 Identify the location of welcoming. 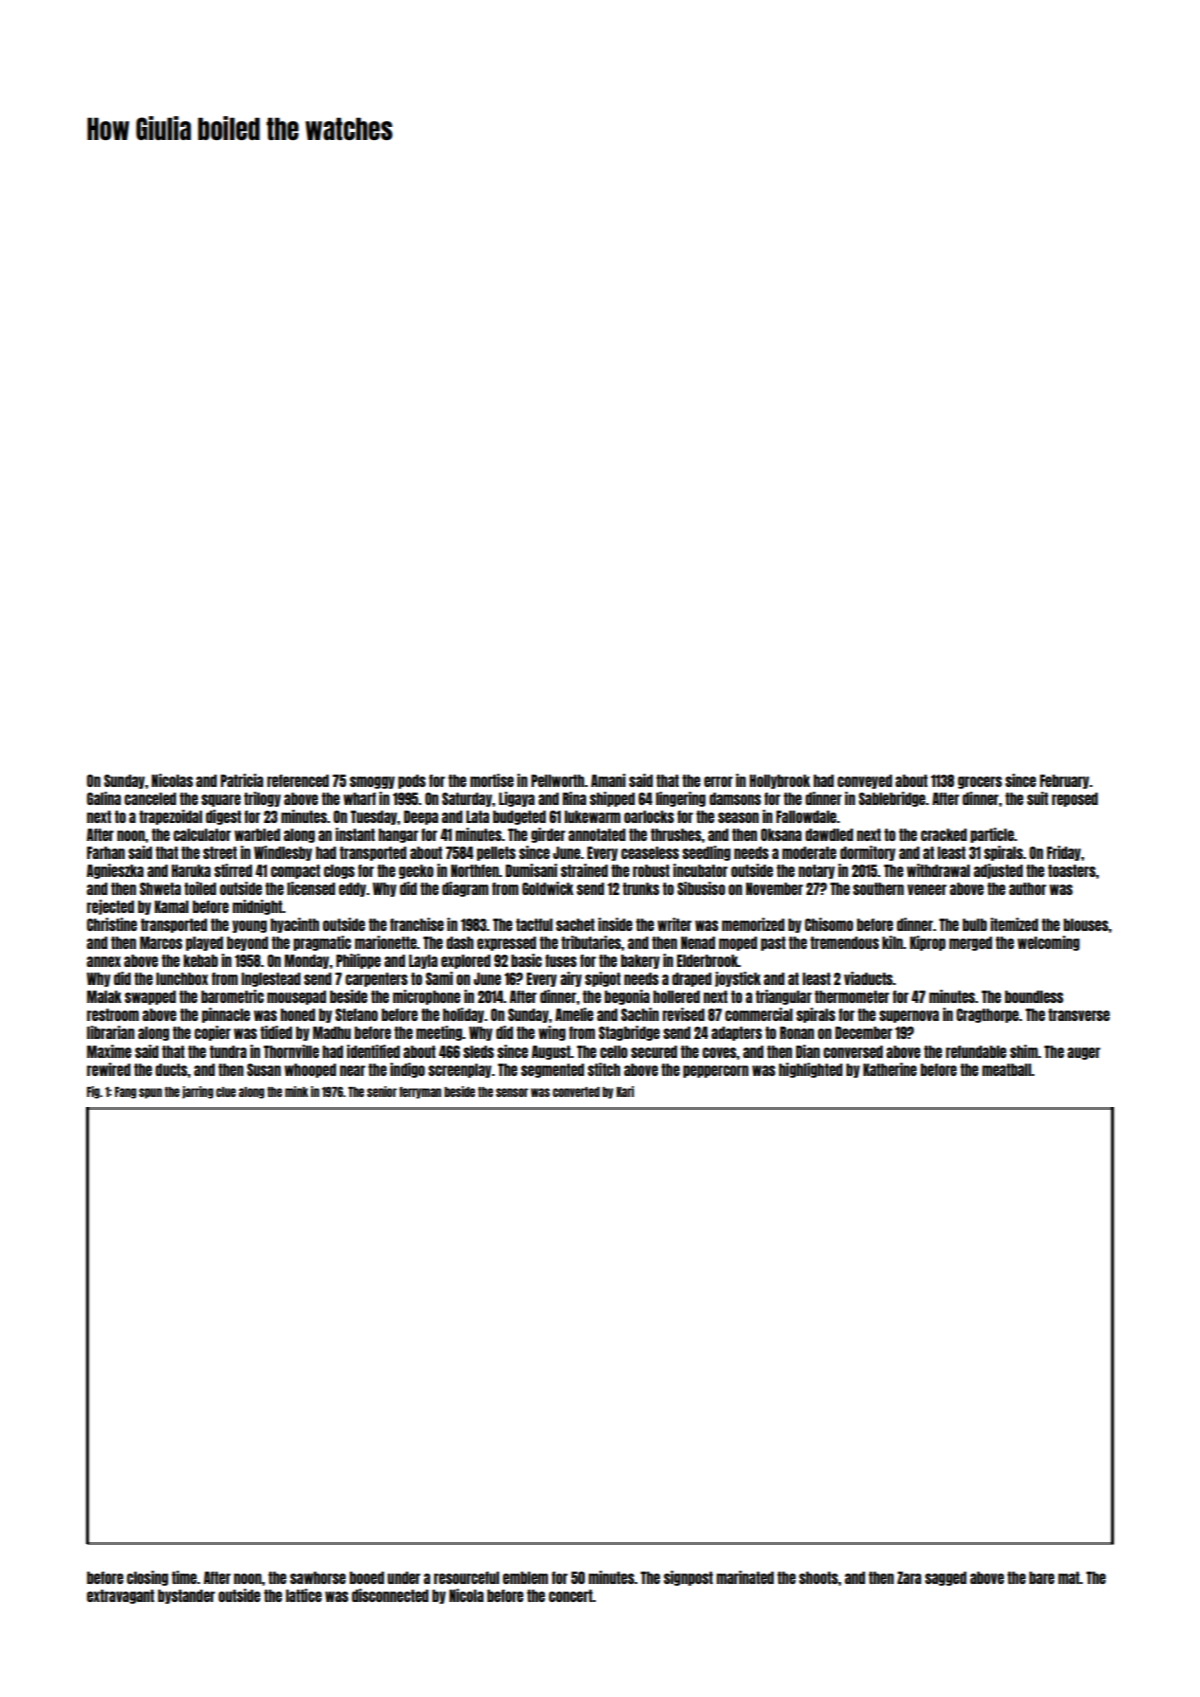
(1048, 943).
